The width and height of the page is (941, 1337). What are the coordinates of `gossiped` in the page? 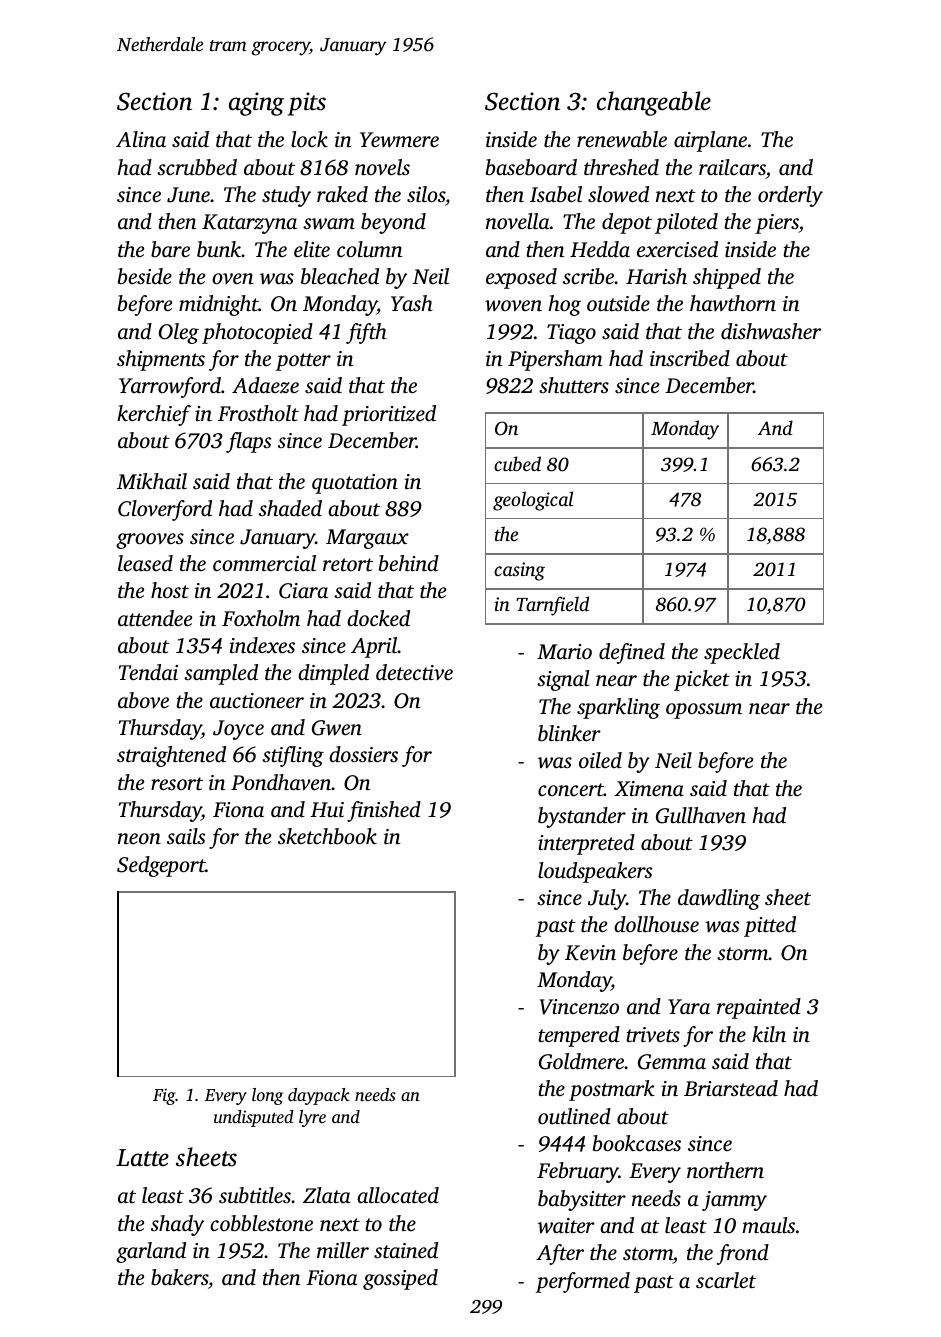 It's located at (400, 1279).
